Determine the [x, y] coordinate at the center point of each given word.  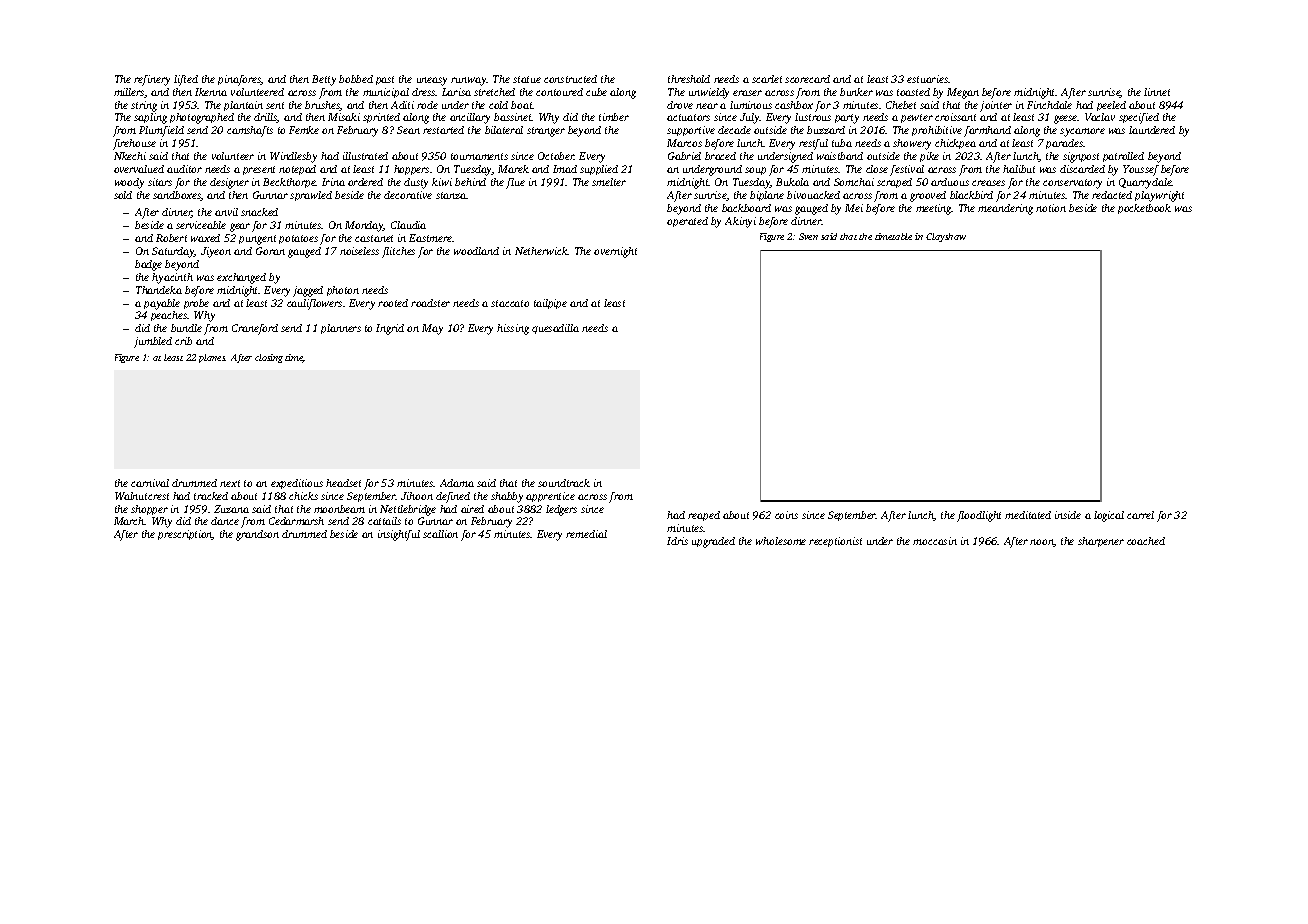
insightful [399, 535]
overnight [615, 252]
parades [1064, 144]
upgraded [713, 542]
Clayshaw [946, 237]
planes [212, 358]
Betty [324, 80]
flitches [398, 252]
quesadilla [555, 329]
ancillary [470, 118]
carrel [1140, 515]
